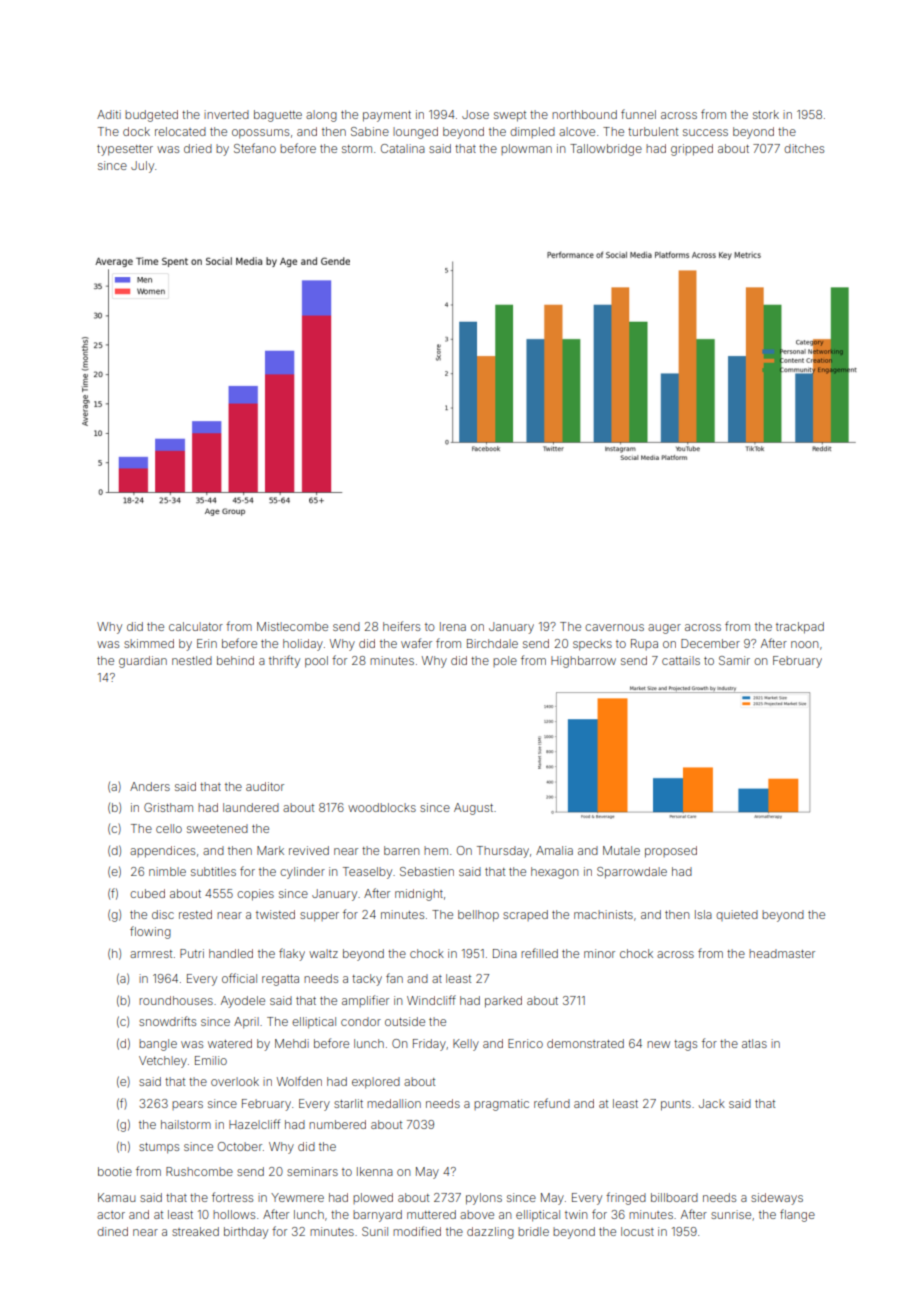 The width and height of the screenshot is (924, 1308). What do you see at coordinates (143, 662) in the screenshot?
I see `guardian` at bounding box center [143, 662].
